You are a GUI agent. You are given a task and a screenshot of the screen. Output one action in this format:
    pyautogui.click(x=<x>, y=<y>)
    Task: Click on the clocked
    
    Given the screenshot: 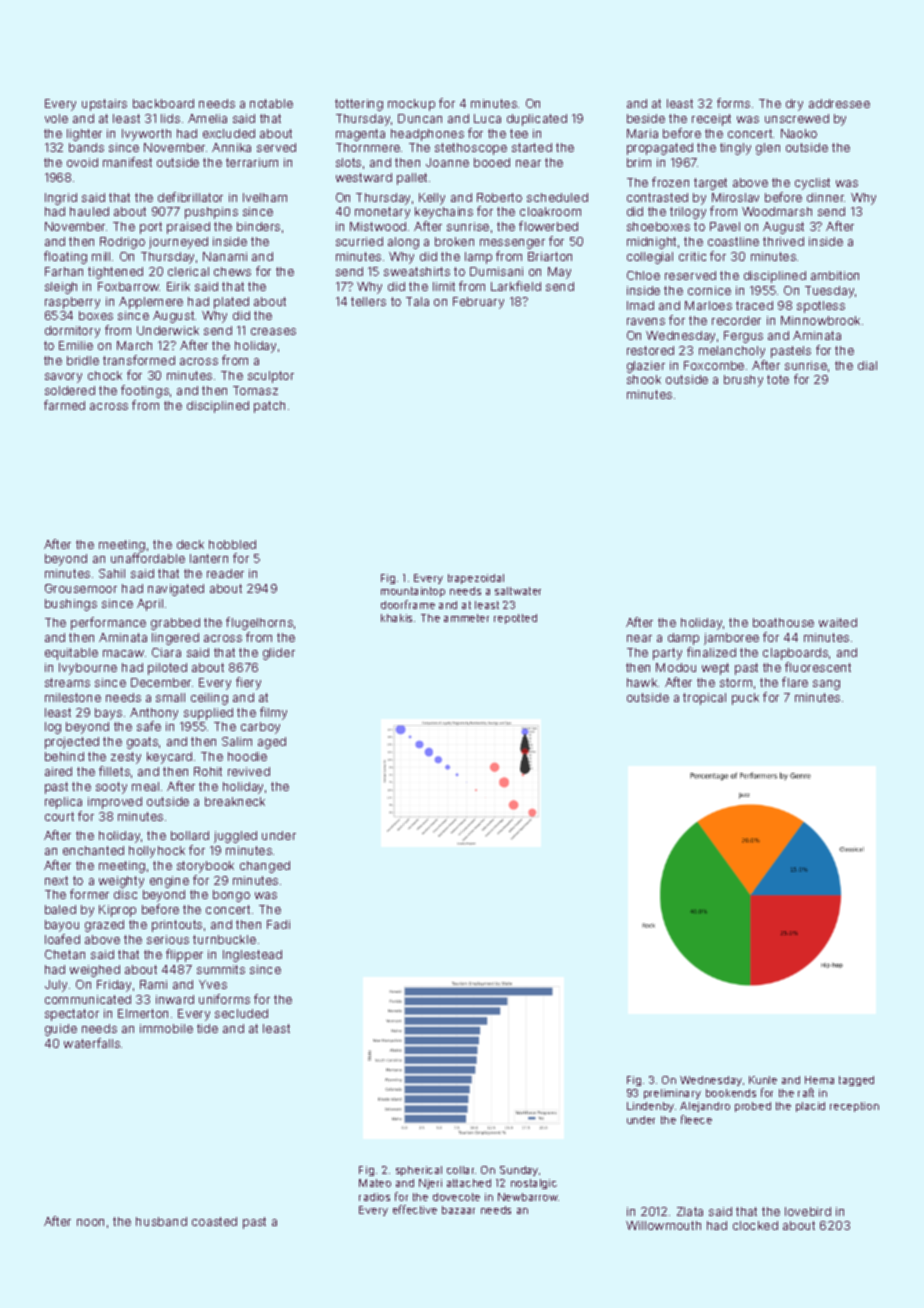 What is the action you would take?
    pyautogui.click(x=755, y=1225)
